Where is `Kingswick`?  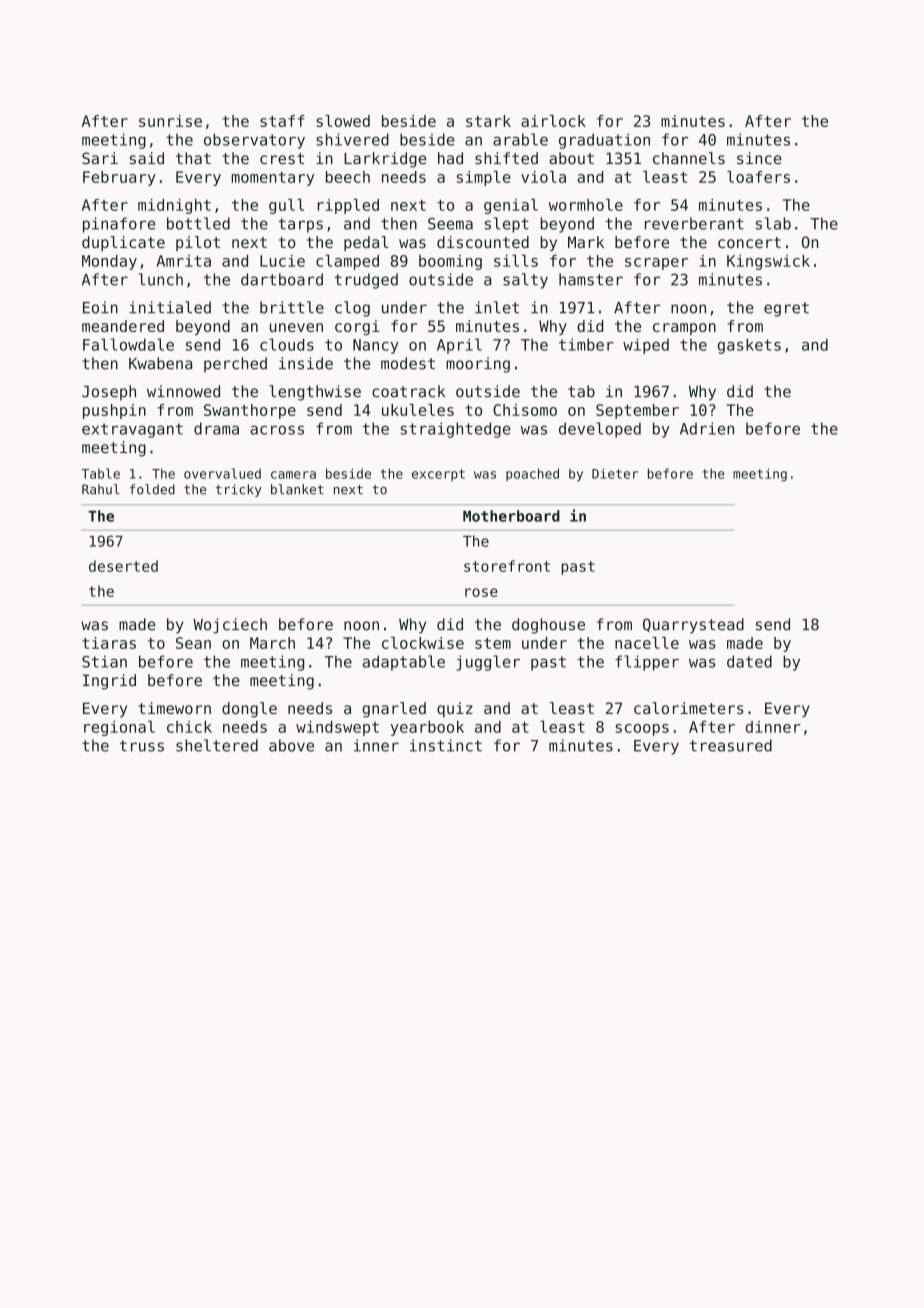 Kingswick is located at coordinates (768, 262).
